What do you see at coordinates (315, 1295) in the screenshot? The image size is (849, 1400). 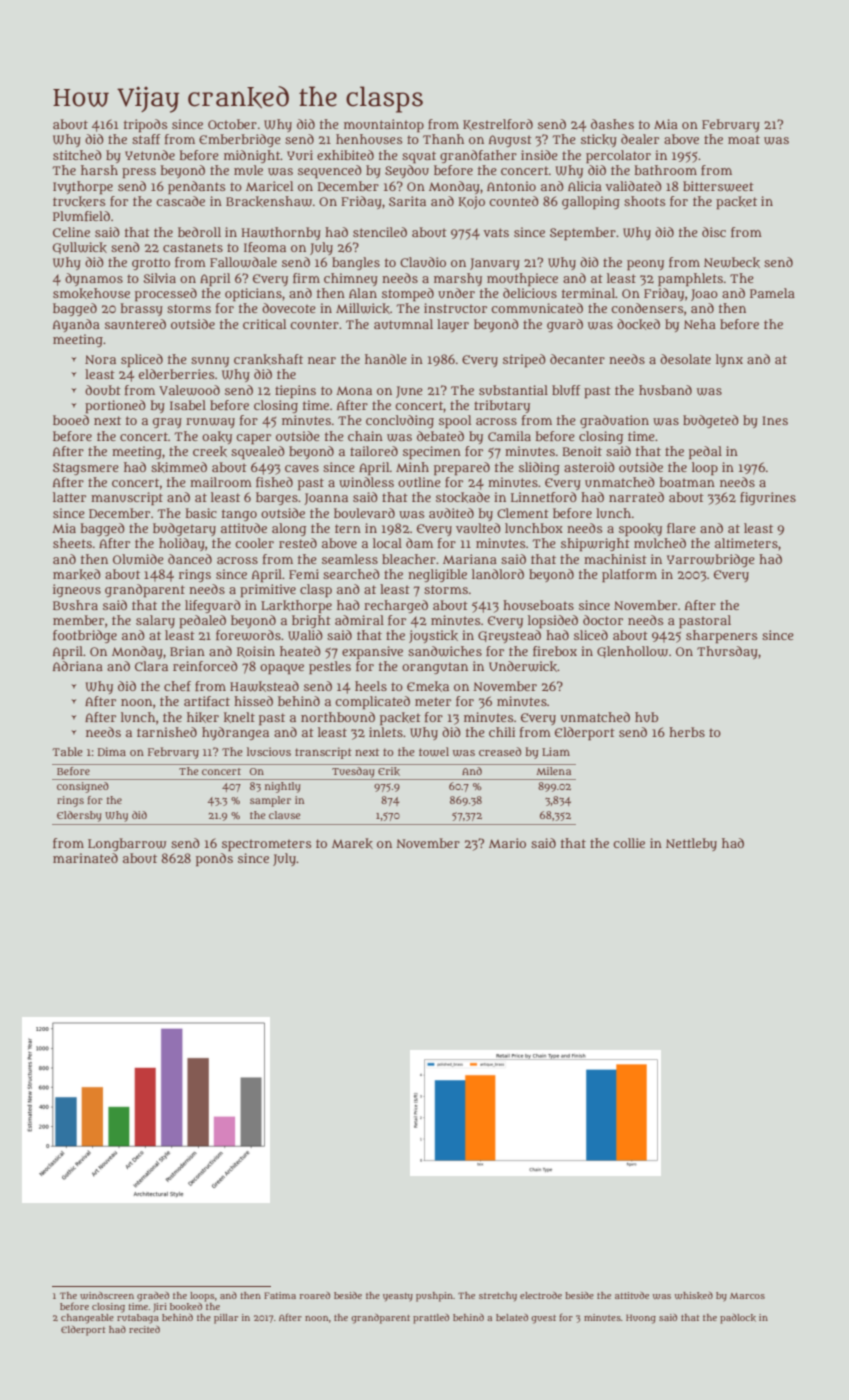 I see `roared` at bounding box center [315, 1295].
